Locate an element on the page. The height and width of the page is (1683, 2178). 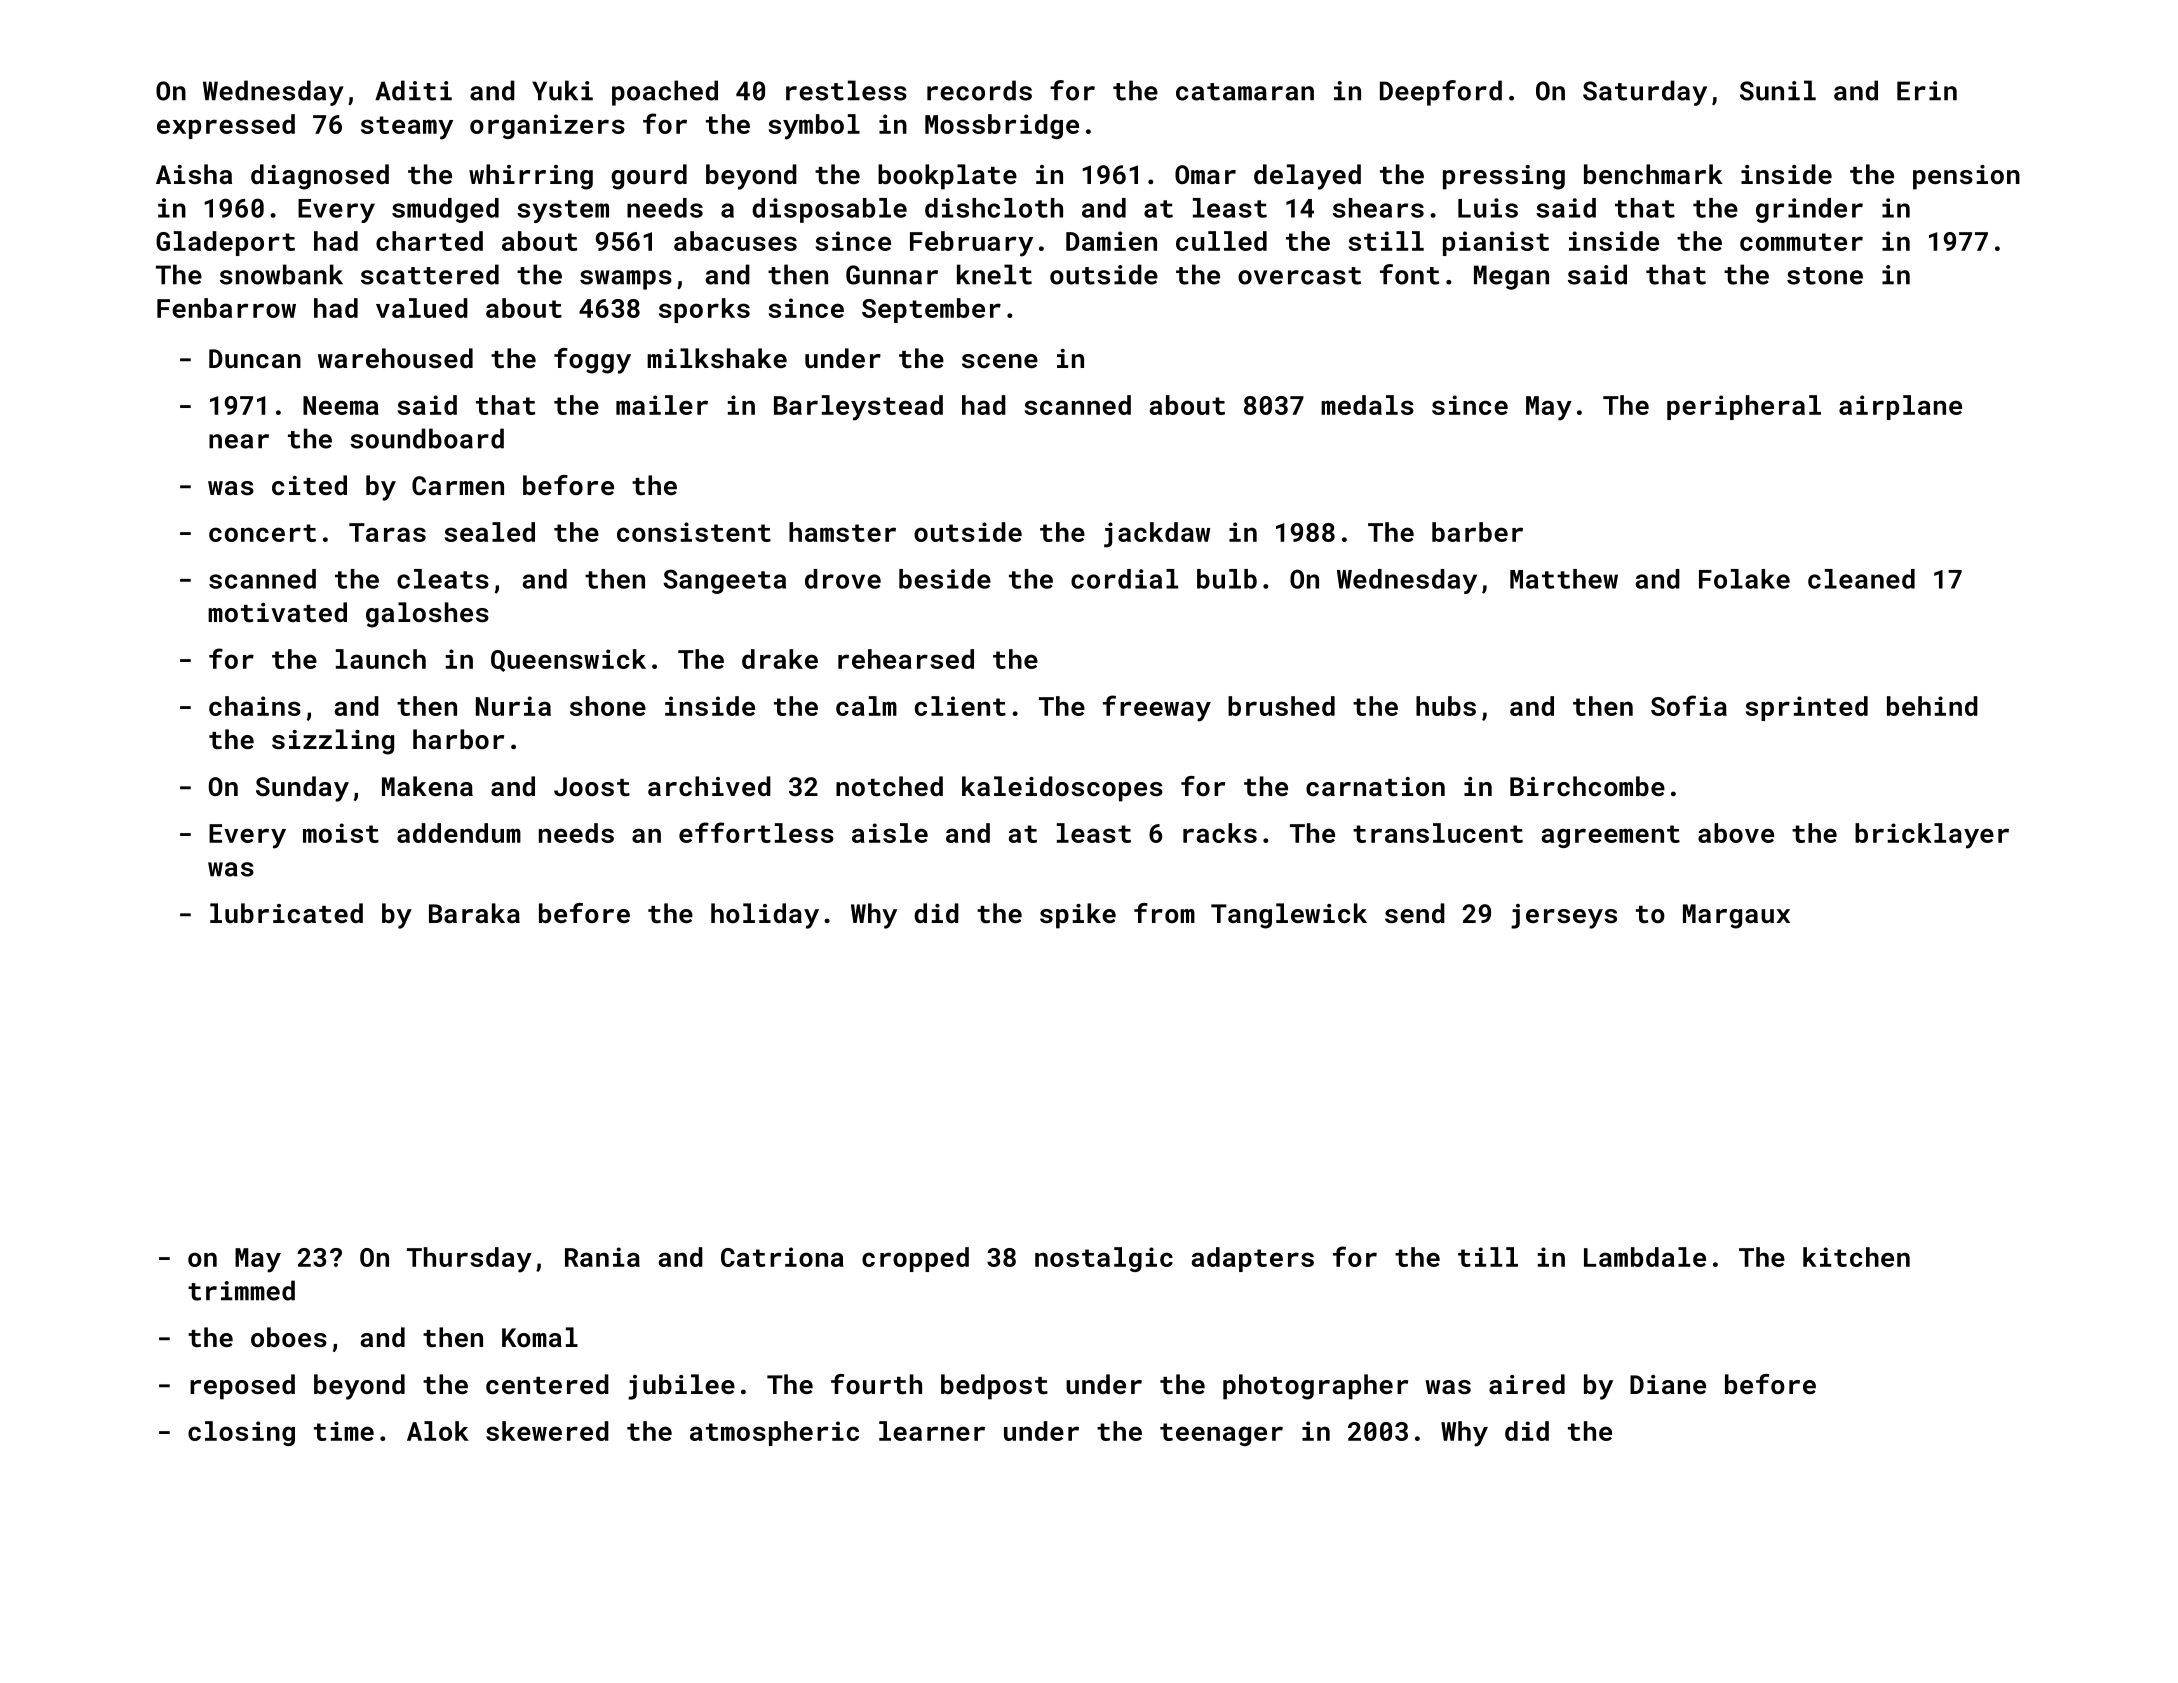
Aditi is located at coordinates (413, 90).
